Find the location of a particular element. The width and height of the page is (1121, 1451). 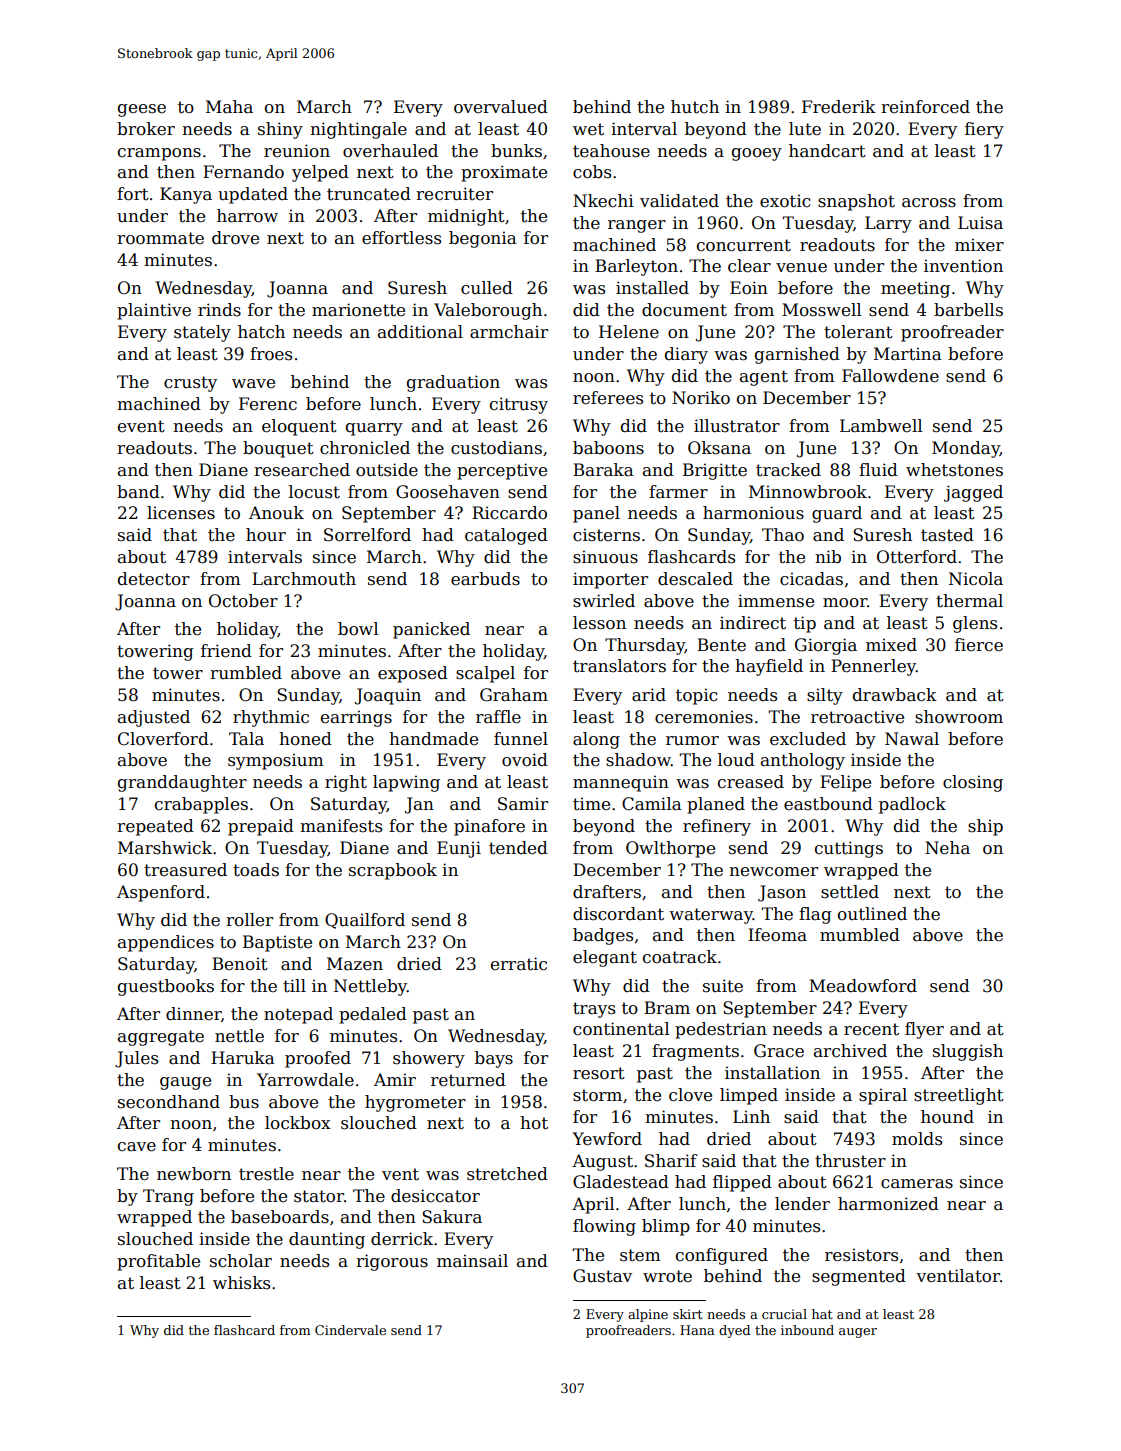

shiny is located at coordinates (280, 130).
